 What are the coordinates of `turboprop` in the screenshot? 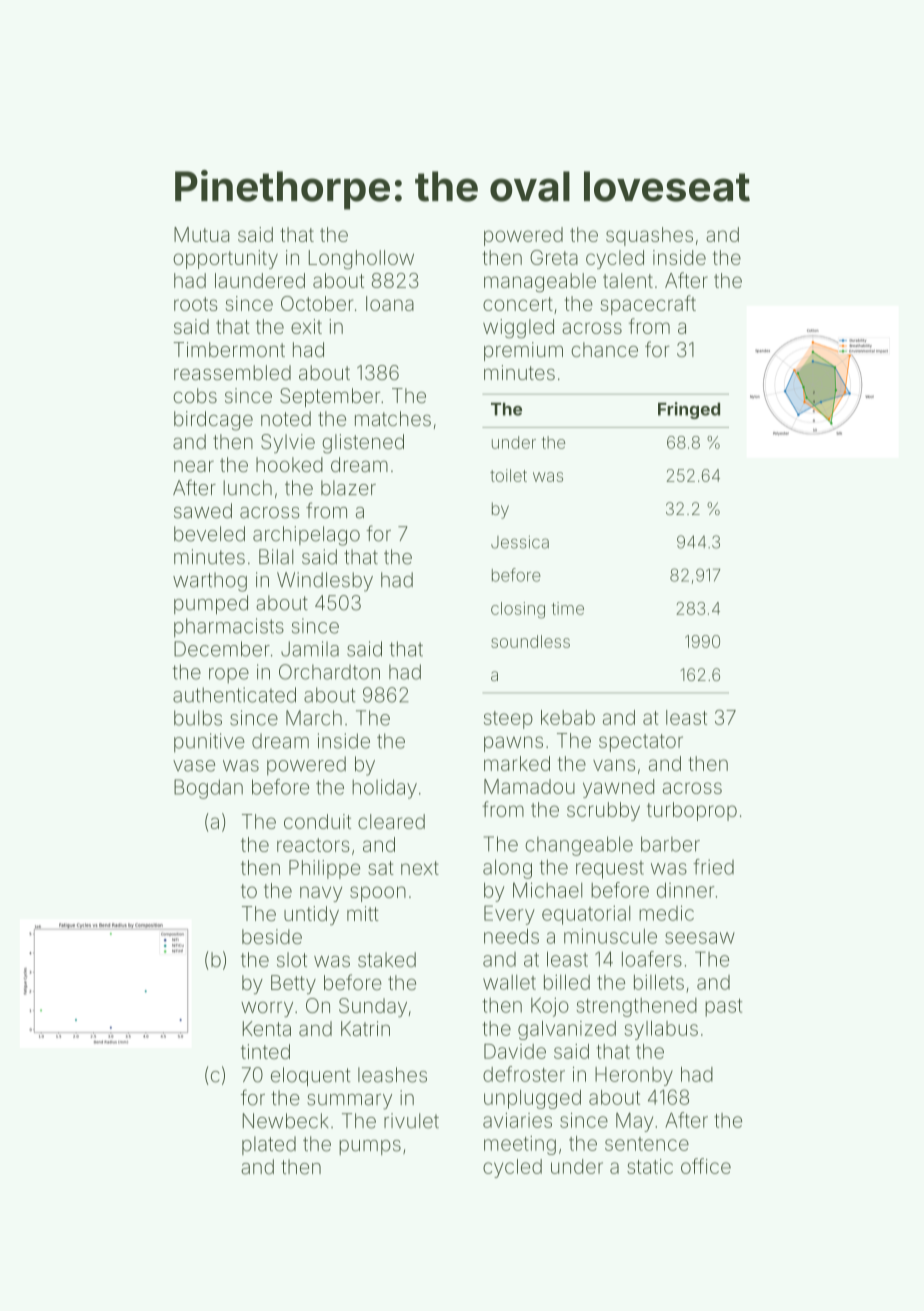 It's located at (692, 811).
